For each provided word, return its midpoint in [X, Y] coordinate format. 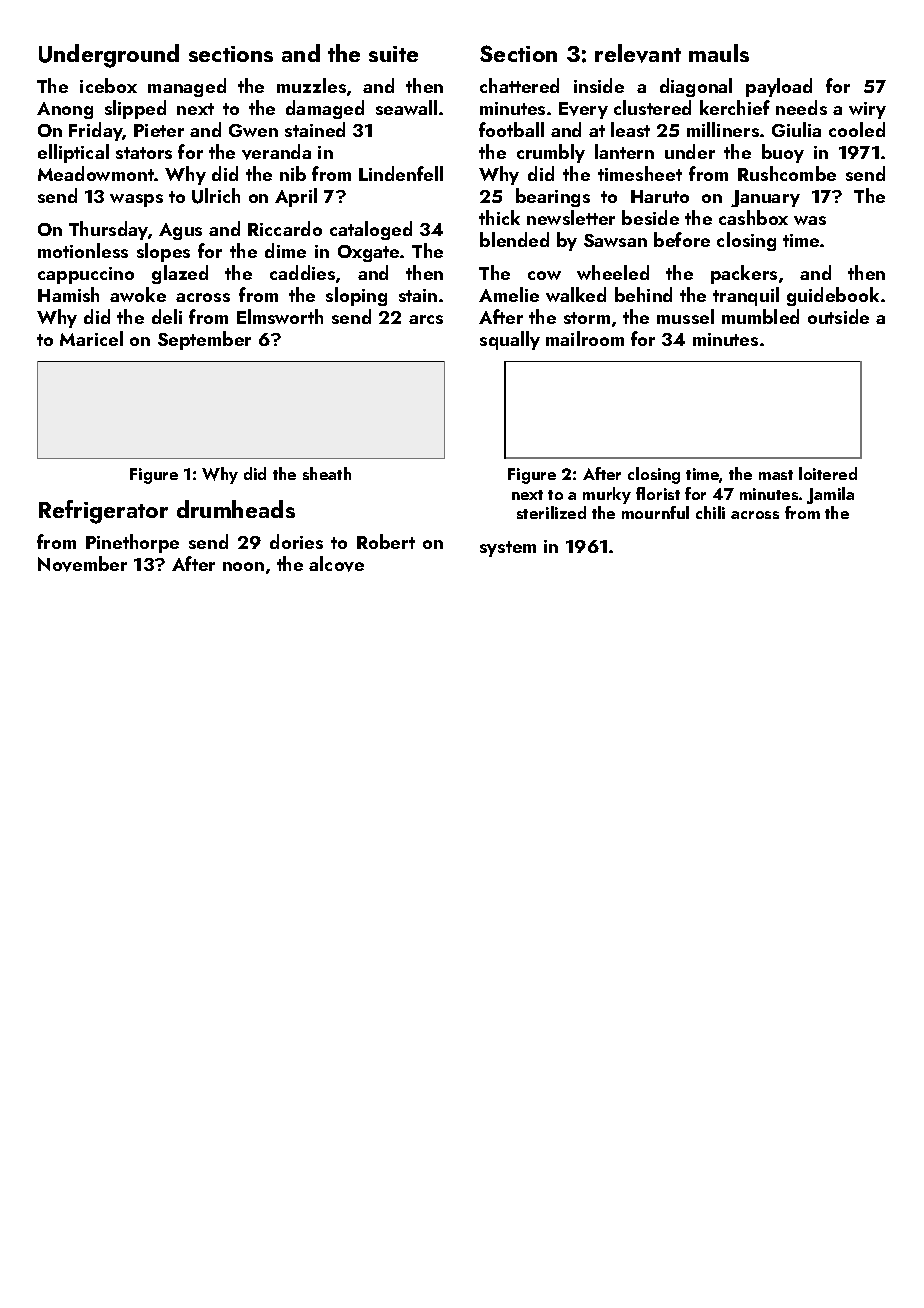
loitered [828, 473]
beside [650, 217]
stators [144, 153]
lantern [624, 151]
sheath [327, 473]
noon [243, 566]
